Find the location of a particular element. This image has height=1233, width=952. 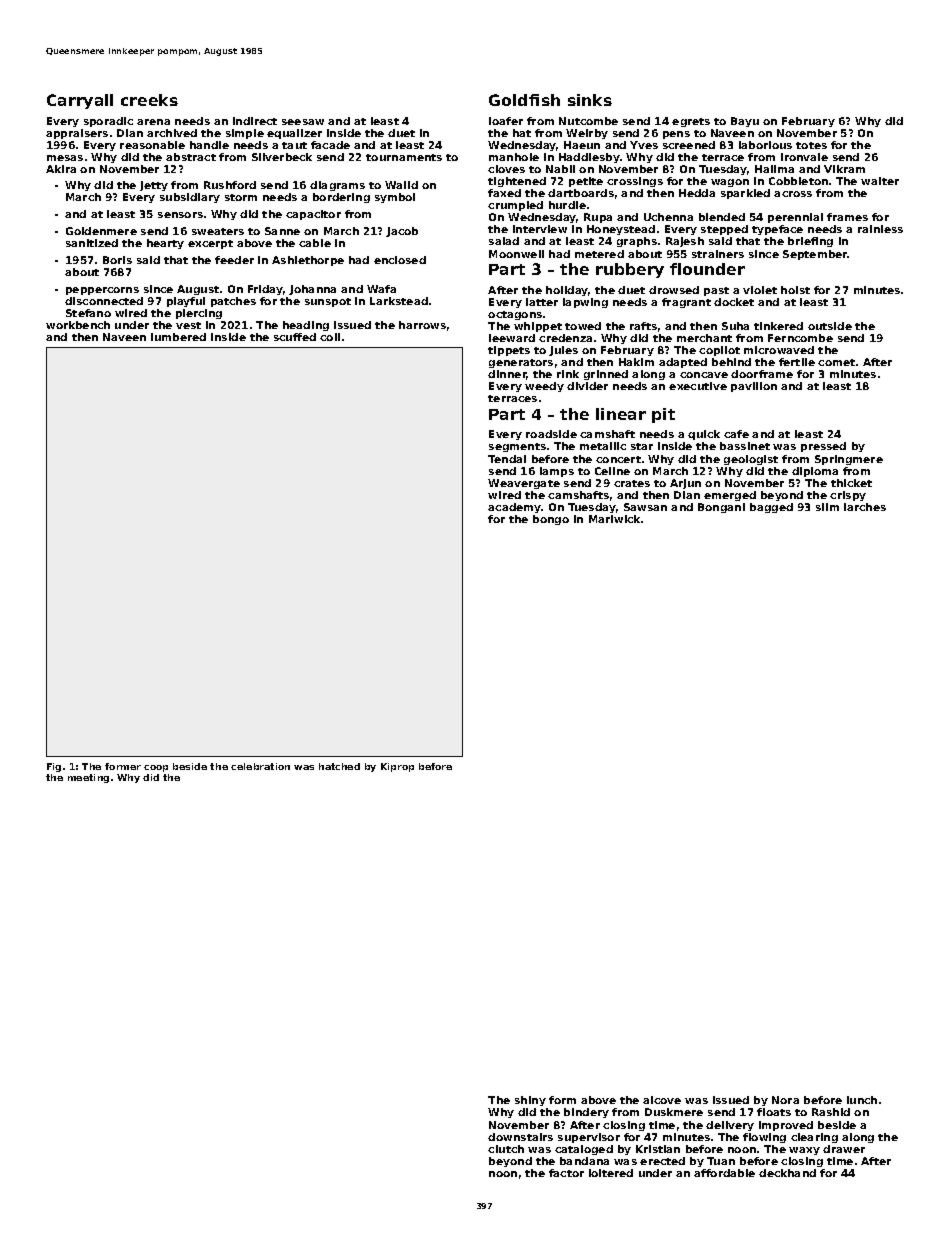

Jacob is located at coordinates (402, 232).
